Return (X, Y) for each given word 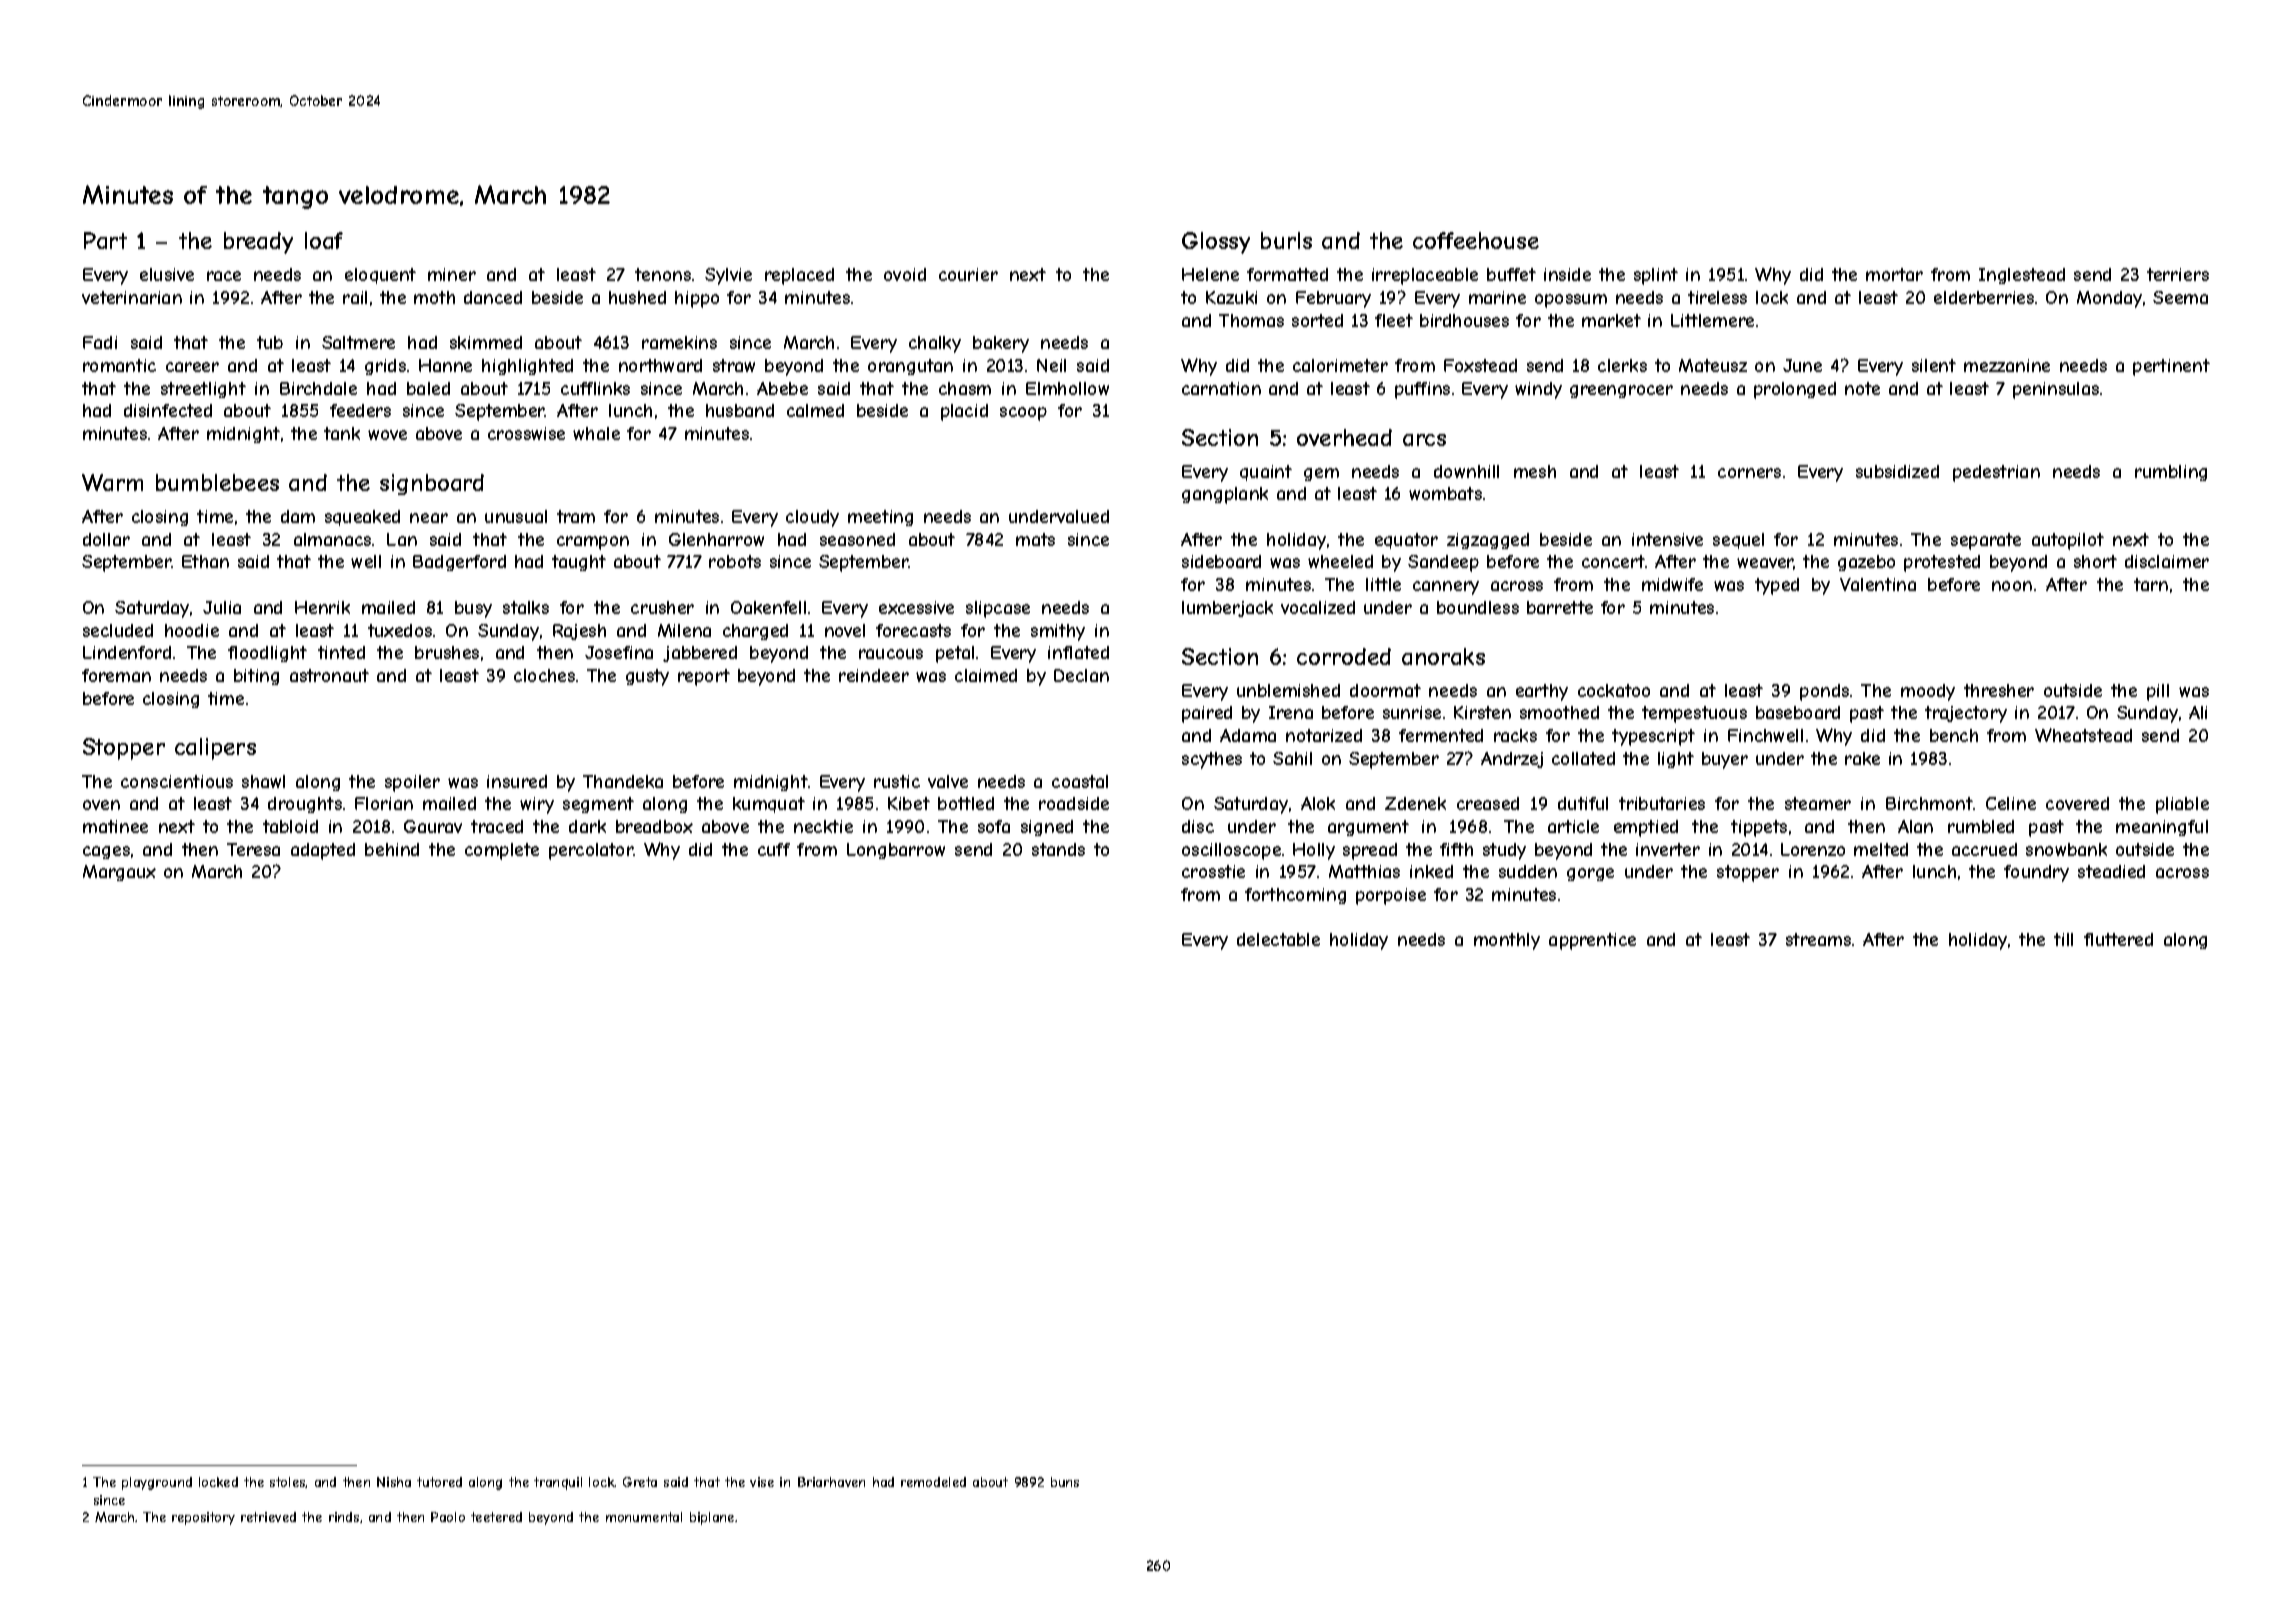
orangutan (910, 367)
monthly (1507, 941)
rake (1862, 758)
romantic (119, 365)
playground (157, 1483)
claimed (986, 675)
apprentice (1592, 941)
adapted (323, 851)
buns (1065, 1482)
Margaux (119, 873)
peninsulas (2056, 390)
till (2063, 939)
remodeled (933, 1482)
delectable (1278, 939)
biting (256, 677)
